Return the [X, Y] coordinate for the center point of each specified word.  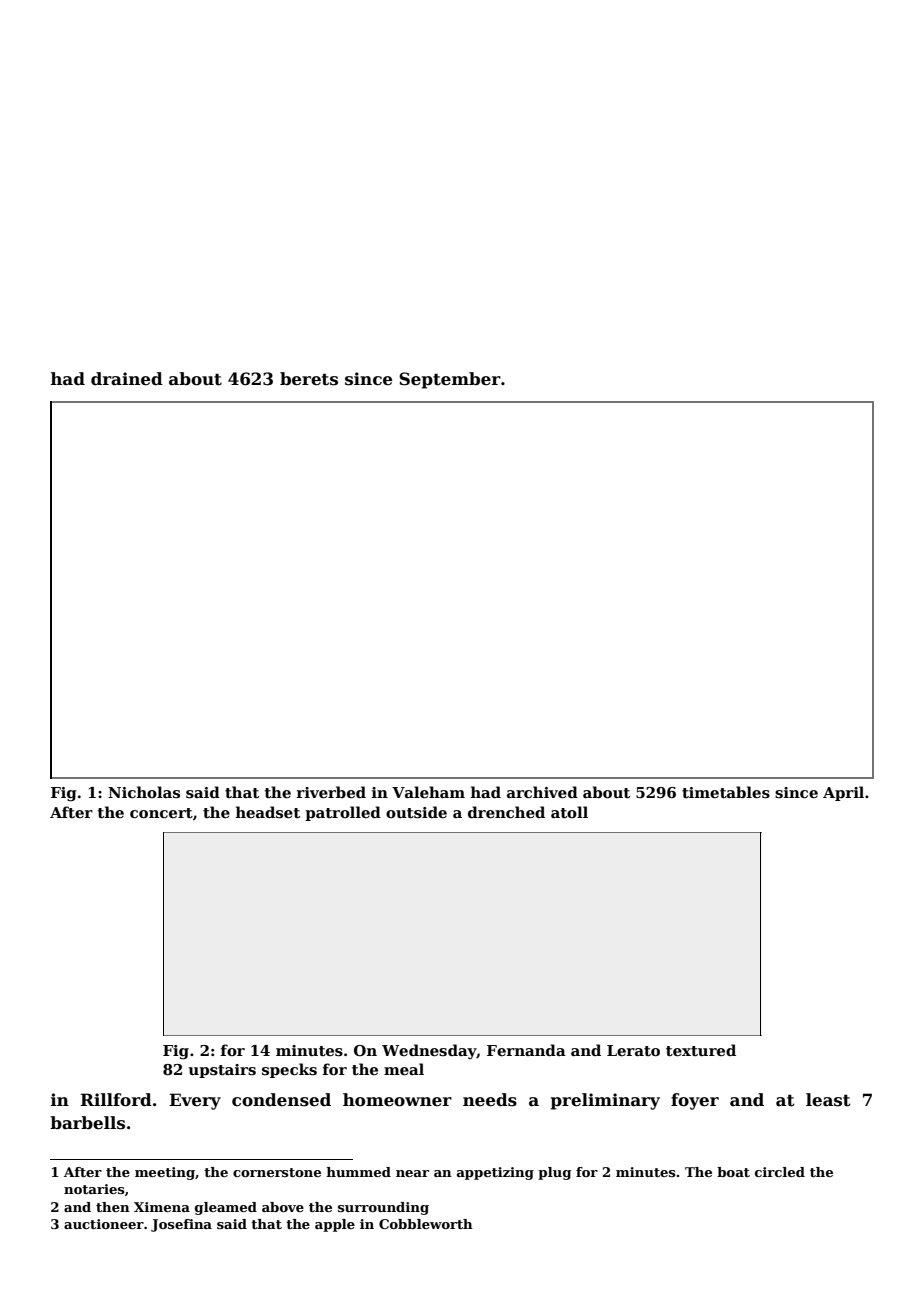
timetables [726, 792]
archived [542, 792]
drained [127, 379]
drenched [506, 812]
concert [161, 813]
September [450, 380]
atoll [569, 812]
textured [701, 1050]
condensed [281, 1100]
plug [555, 1173]
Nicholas [144, 792]
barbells [87, 1123]
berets [309, 379]
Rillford [116, 1100]
